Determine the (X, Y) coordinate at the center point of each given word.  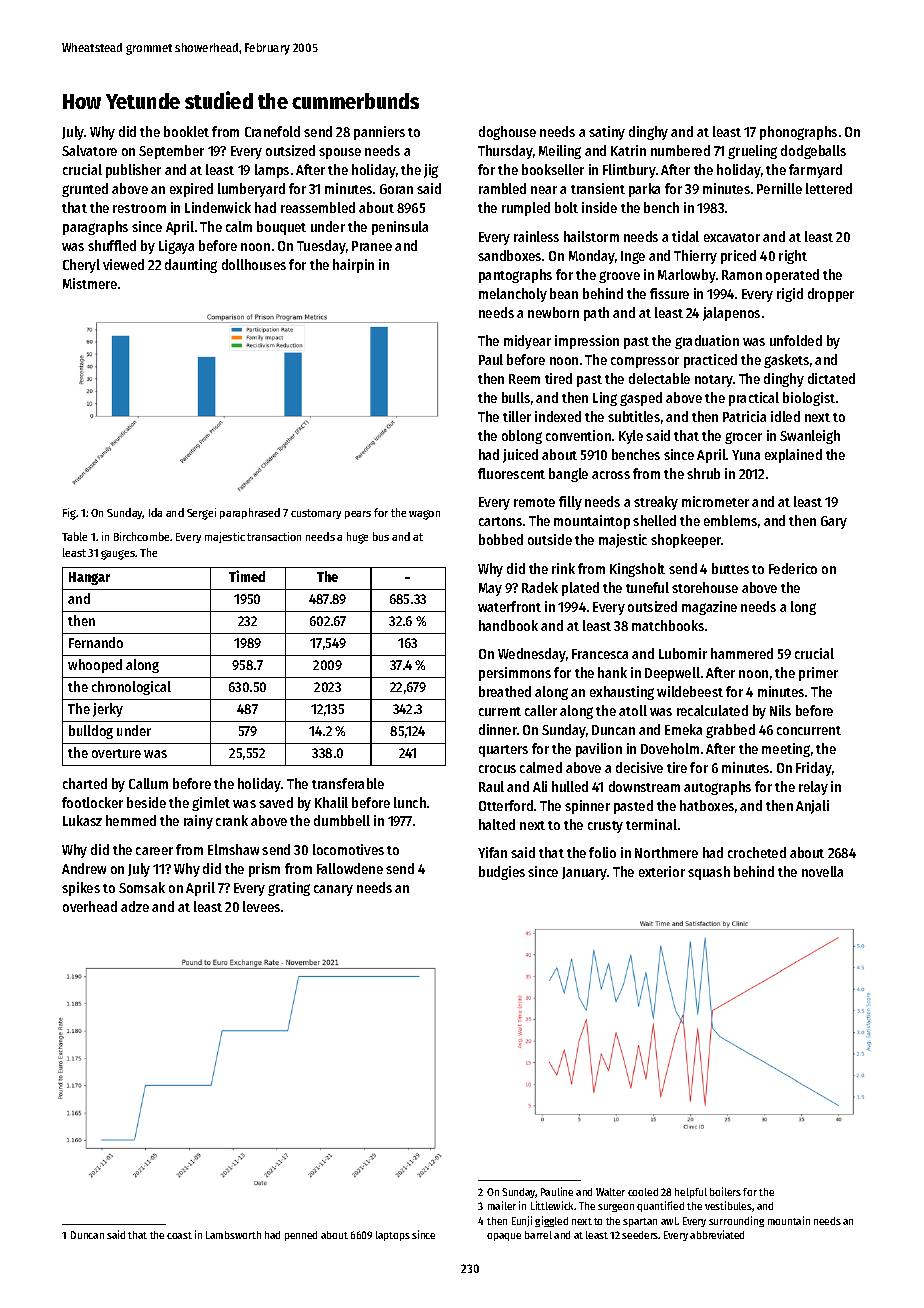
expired (191, 190)
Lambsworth (233, 1235)
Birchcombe (141, 536)
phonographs (798, 133)
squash (709, 873)
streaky (656, 503)
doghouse (507, 133)
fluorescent (511, 473)
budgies (502, 873)
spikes (81, 889)
